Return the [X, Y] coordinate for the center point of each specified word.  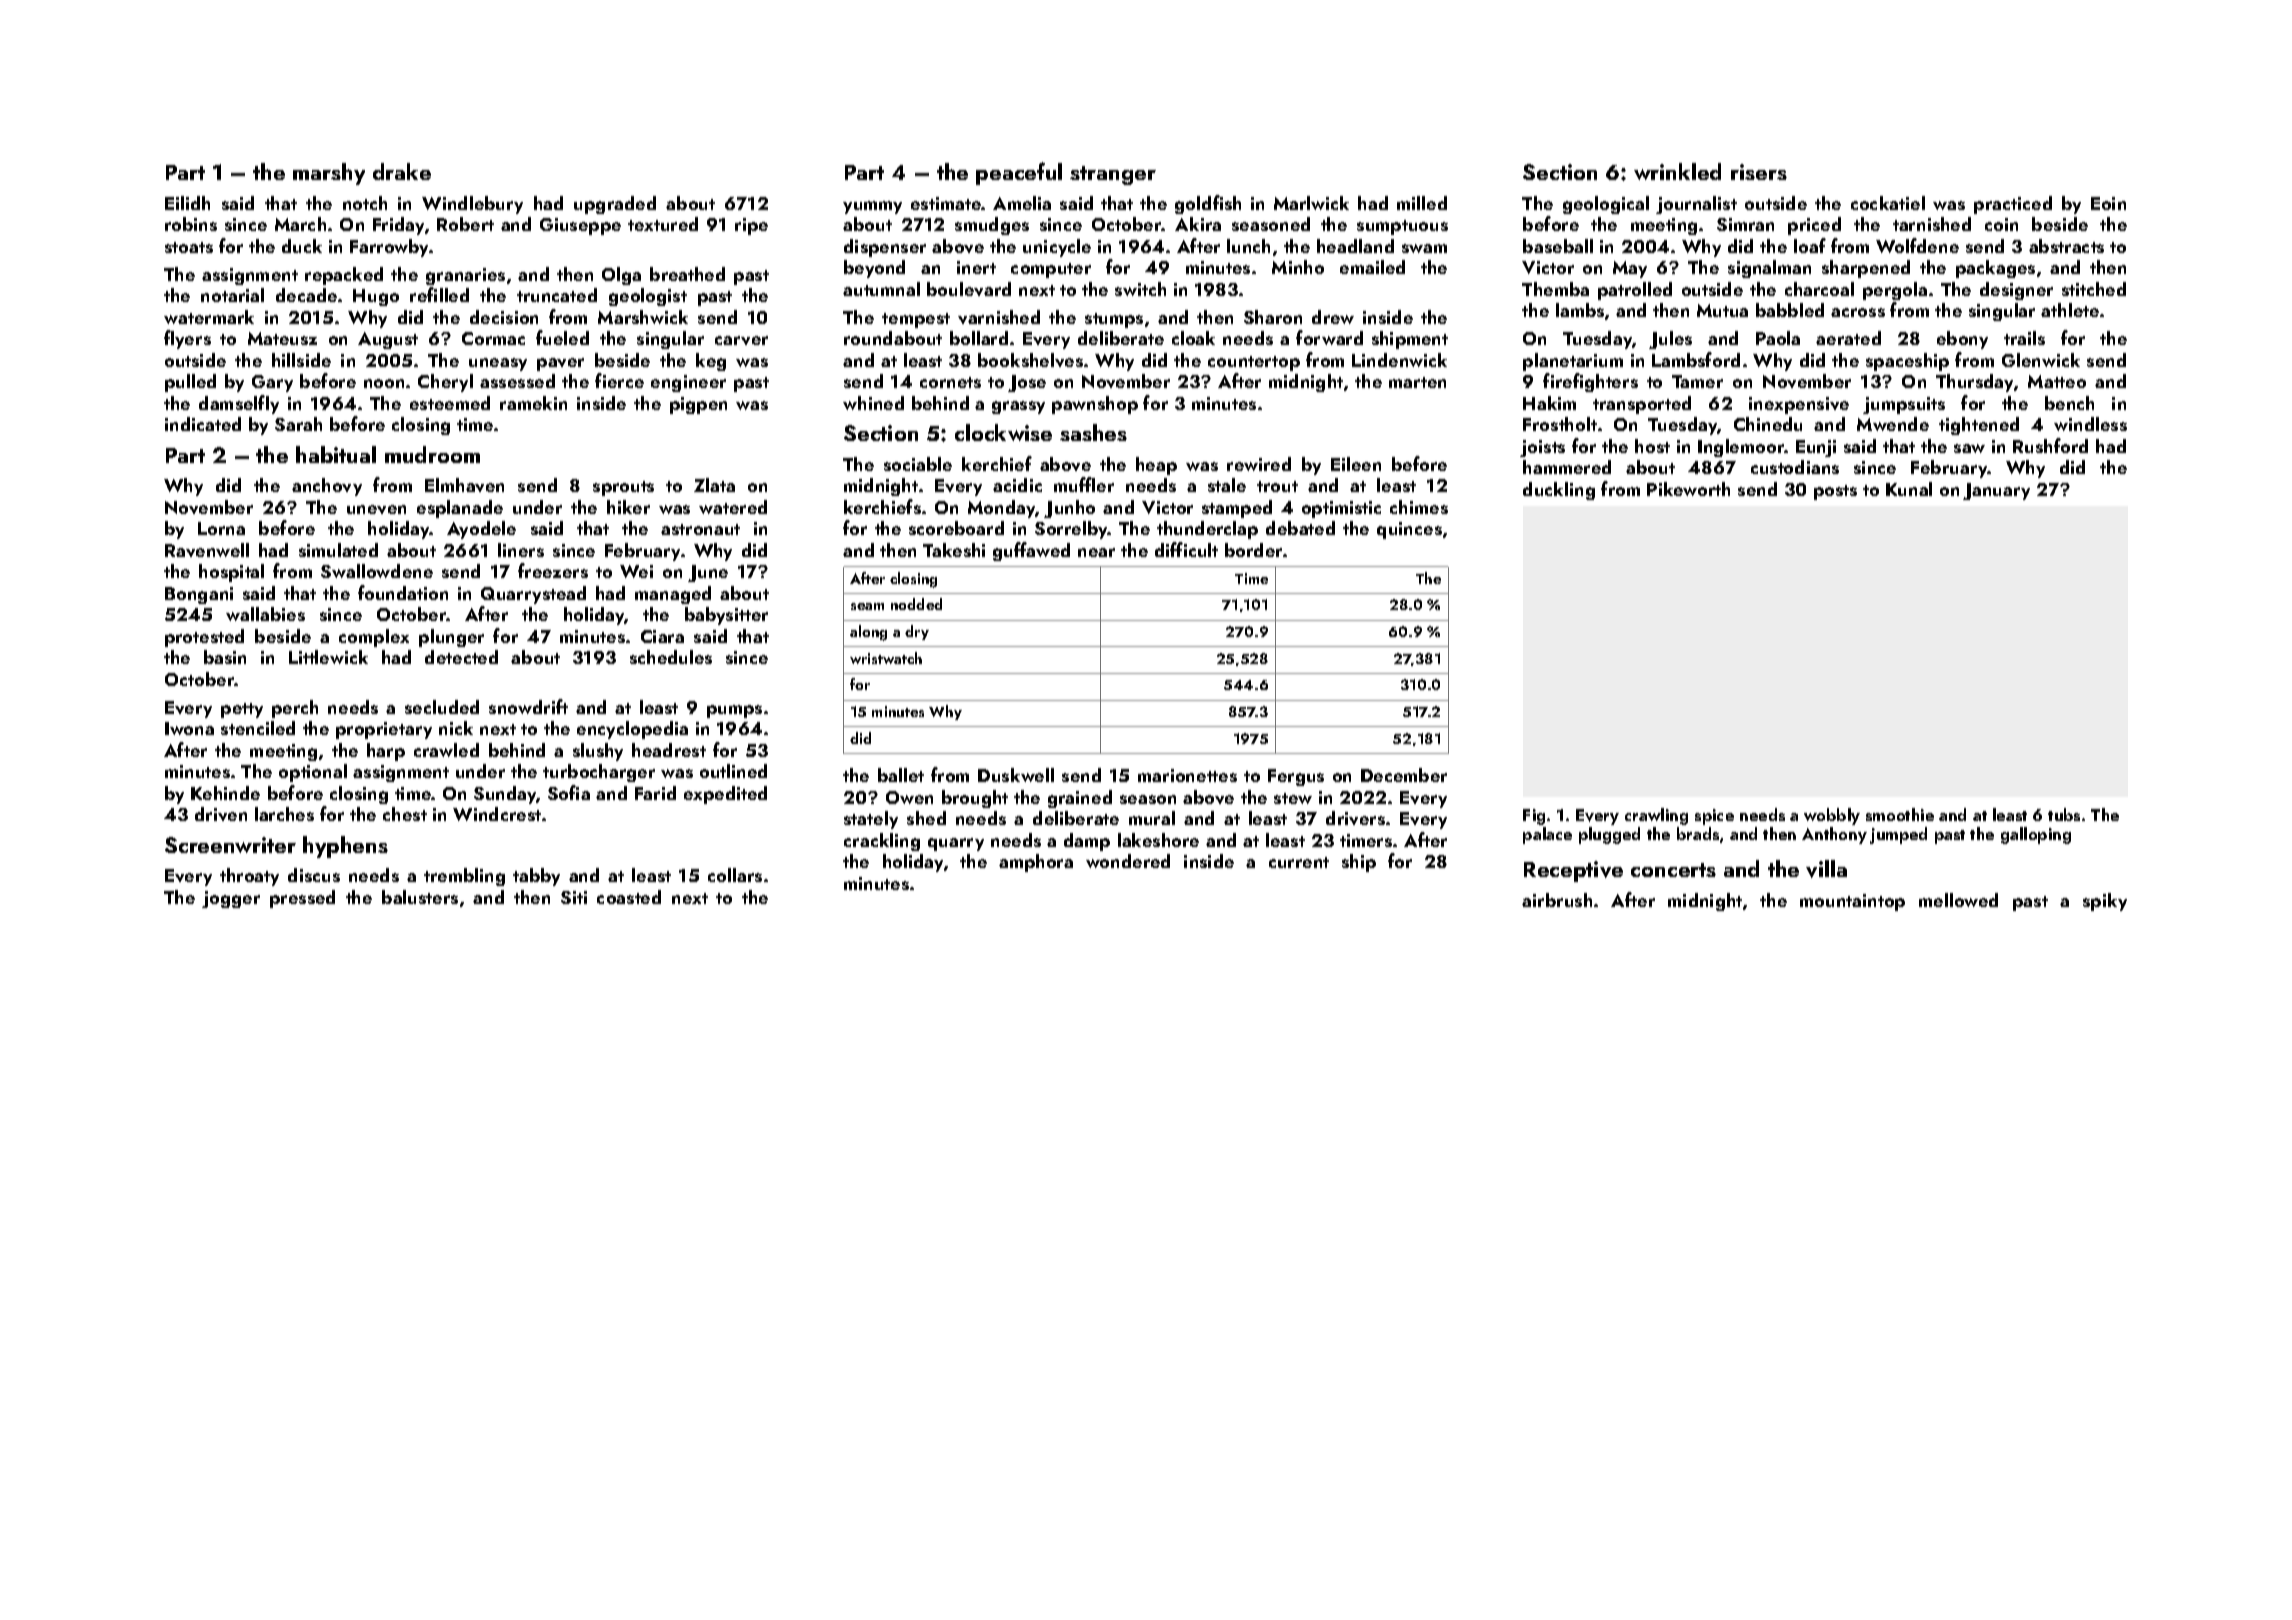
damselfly [239, 404]
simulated [338, 550]
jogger [231, 899]
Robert [465, 224]
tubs [2064, 814]
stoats [189, 247]
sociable [918, 464]
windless [2090, 424]
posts [1835, 492]
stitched [2094, 289]
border [1253, 550]
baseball [1558, 246]
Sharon [1273, 317]
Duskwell [1016, 775]
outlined [733, 771]
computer [1051, 270]
